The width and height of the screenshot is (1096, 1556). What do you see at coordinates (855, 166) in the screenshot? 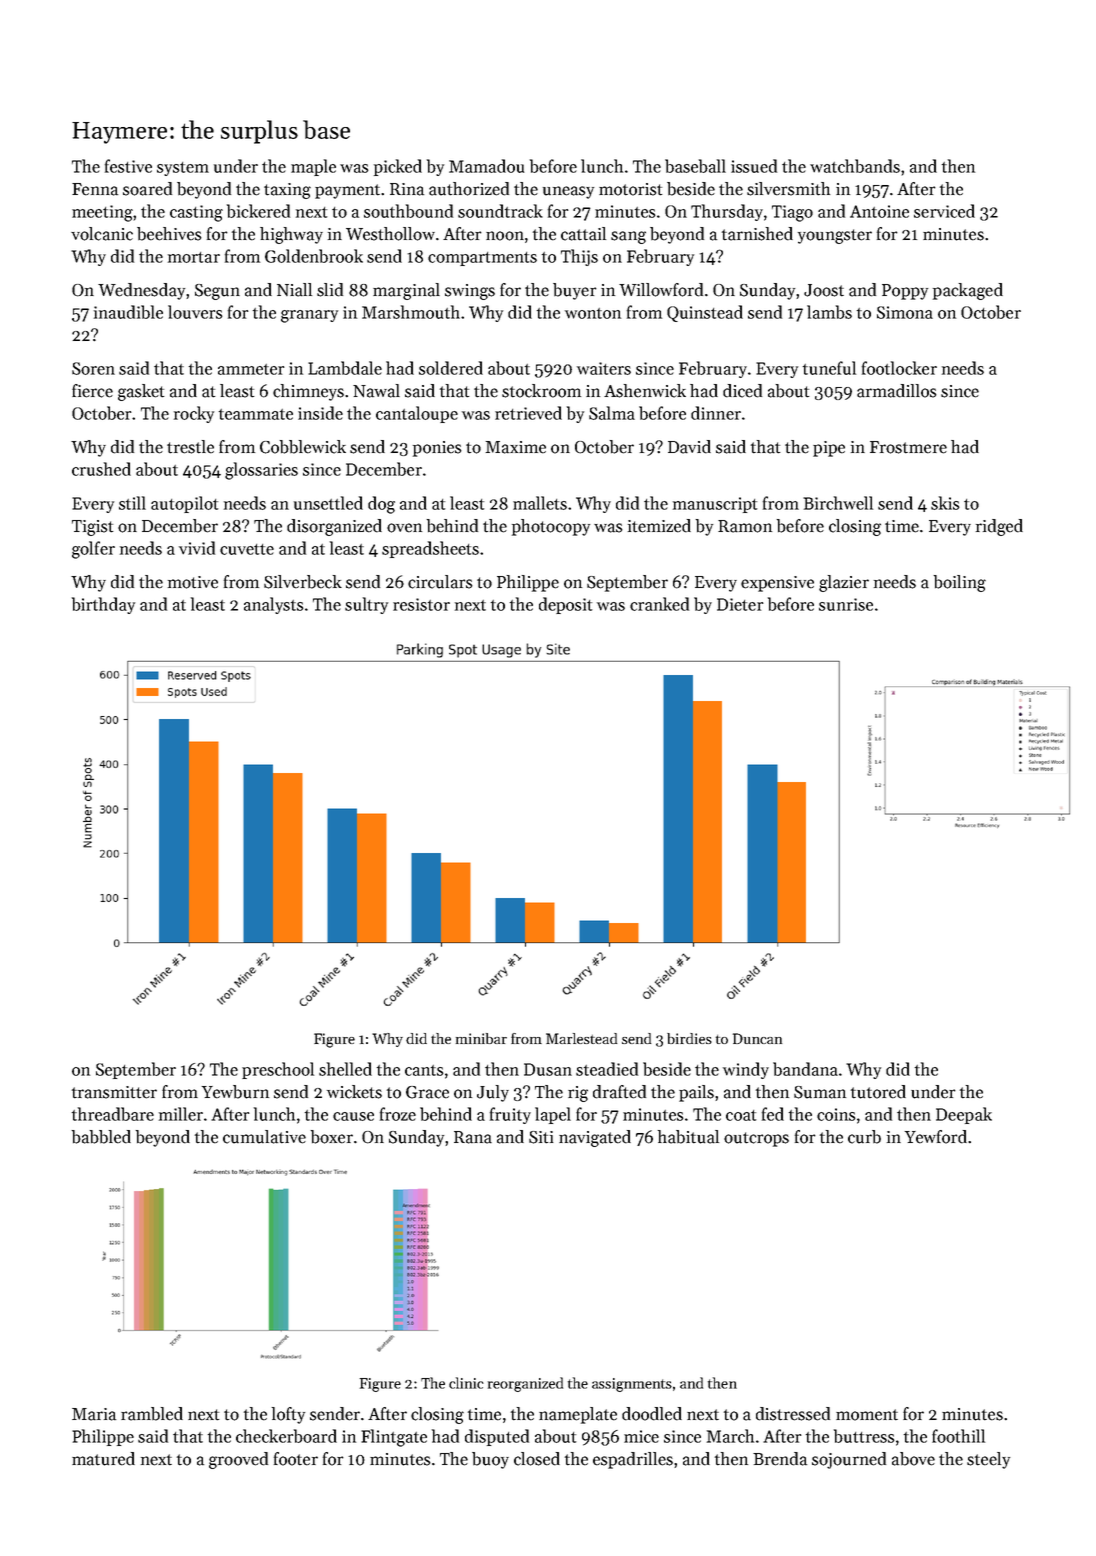
I see `watchbands` at bounding box center [855, 166].
